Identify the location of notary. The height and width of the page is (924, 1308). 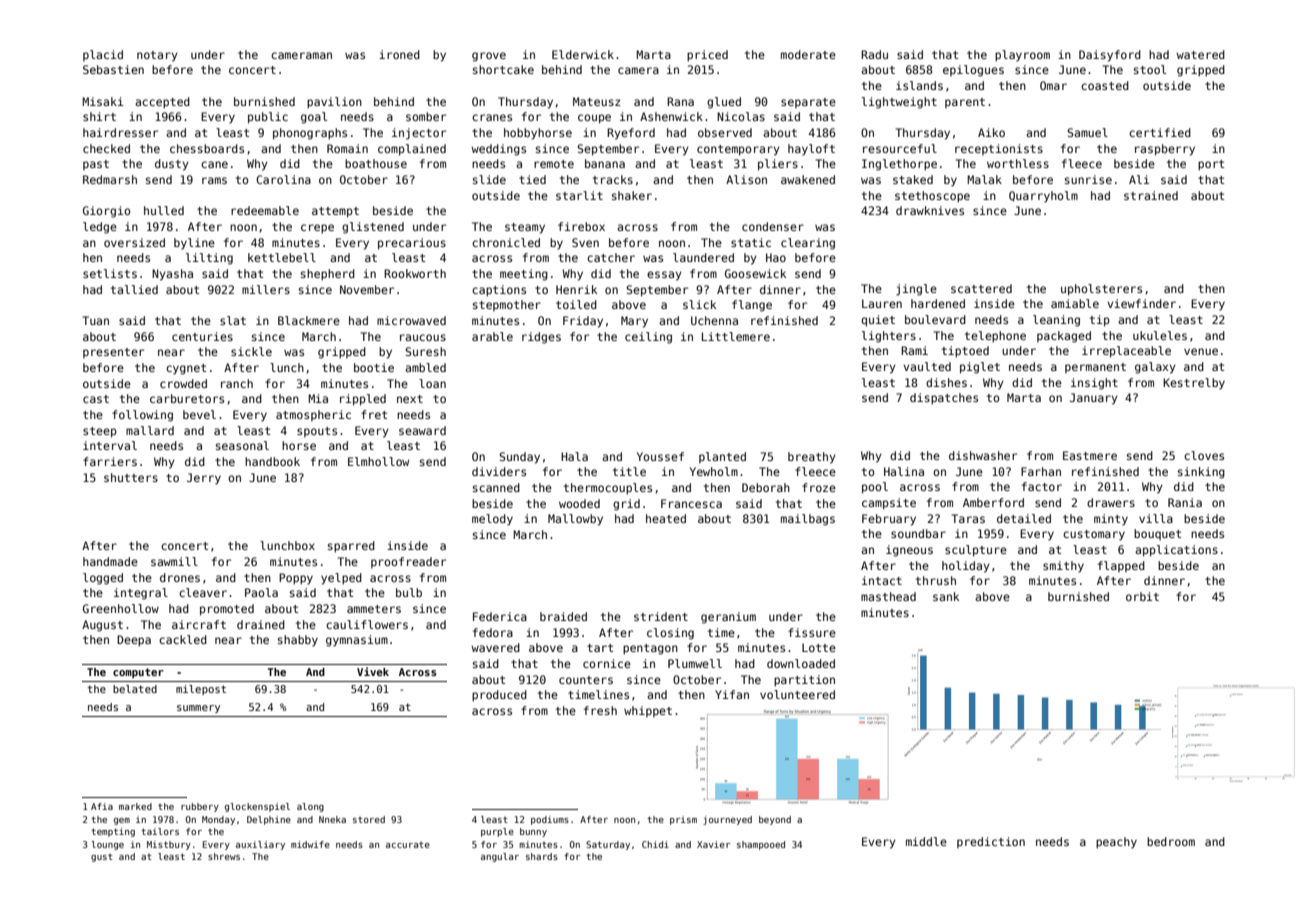
(157, 56).
